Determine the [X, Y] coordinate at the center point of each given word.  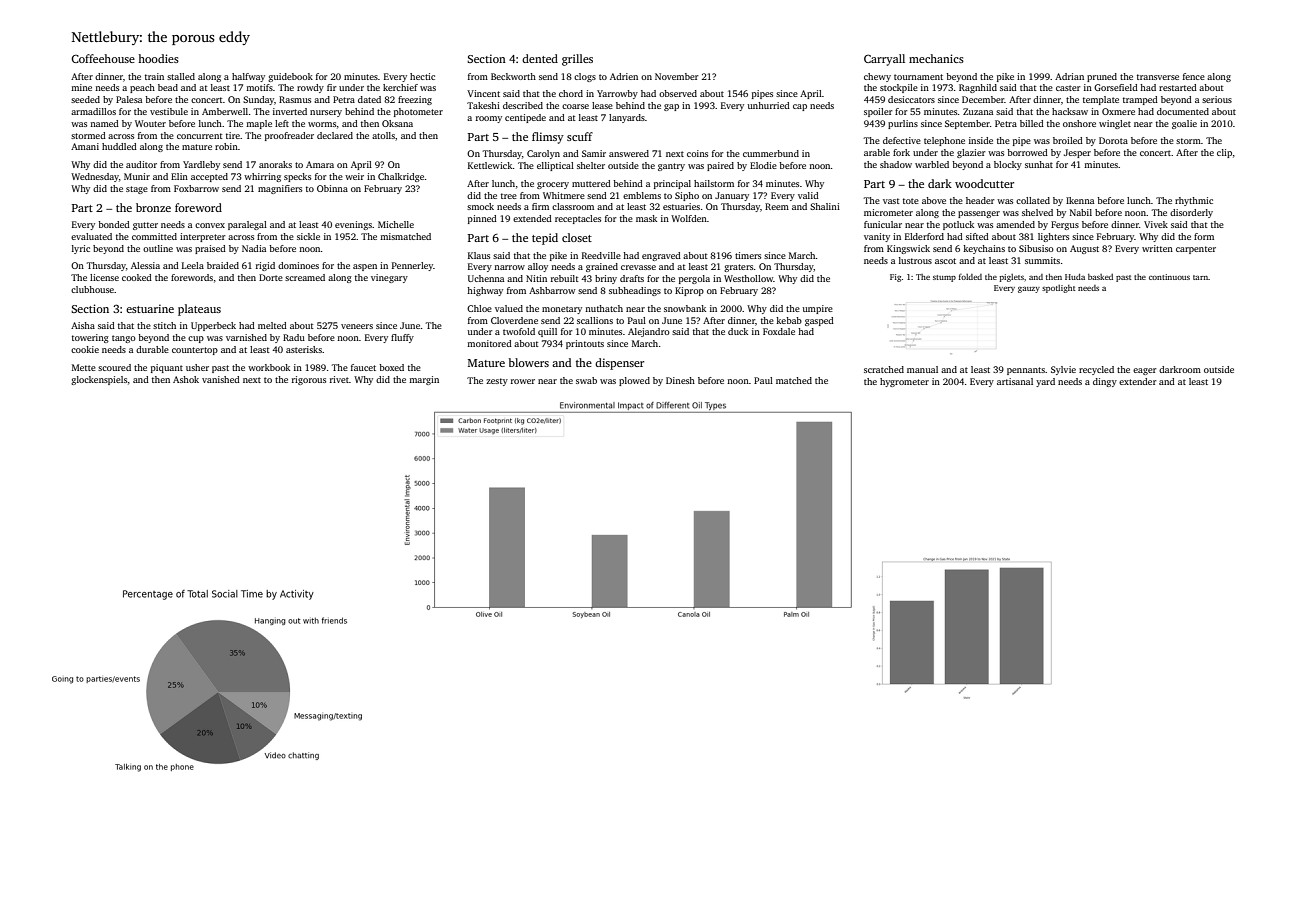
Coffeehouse [103, 58]
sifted [977, 236]
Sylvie [1063, 370]
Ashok [186, 379]
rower [523, 381]
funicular [883, 224]
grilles [577, 60]
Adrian [1069, 76]
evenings [353, 225]
